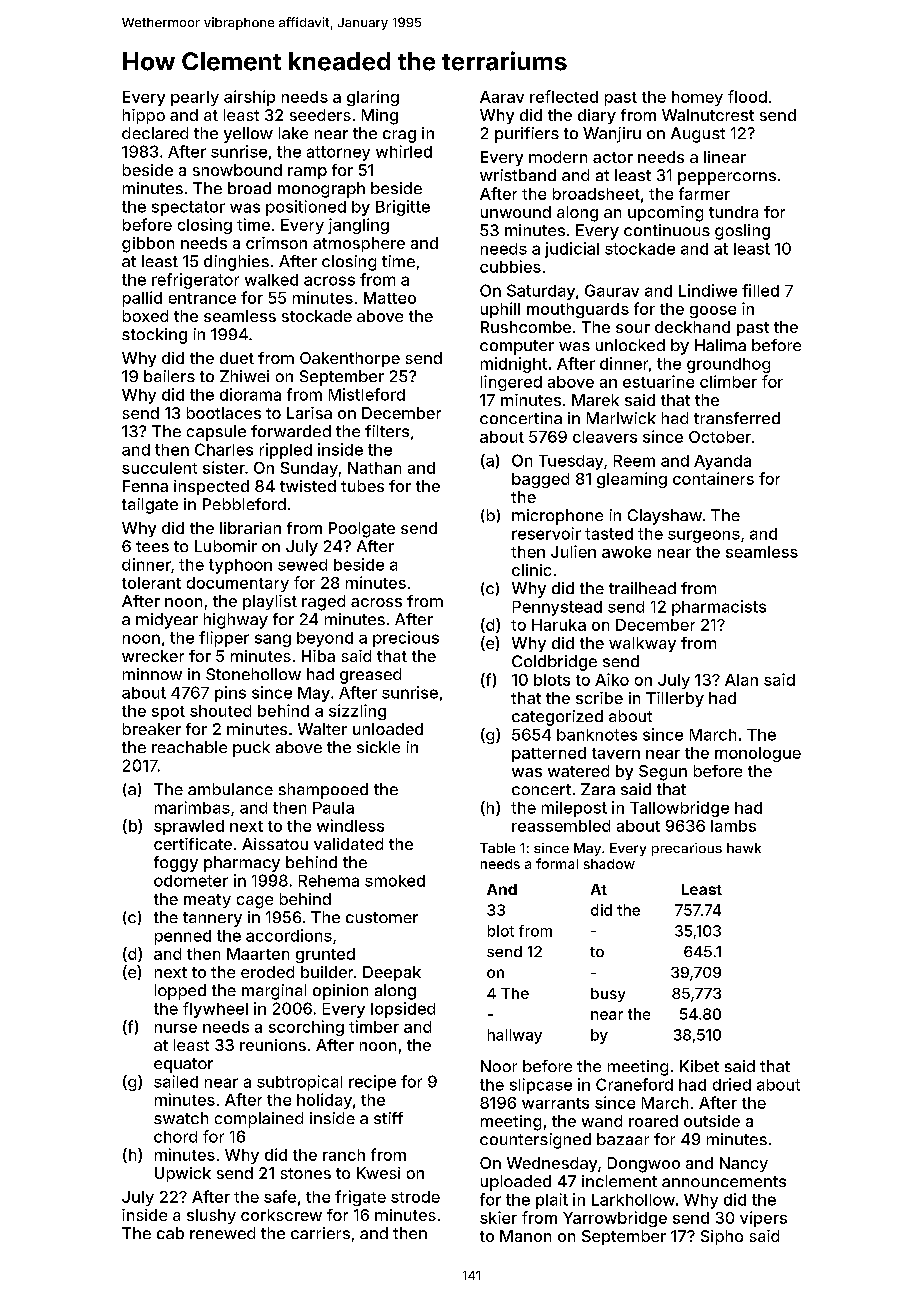 The width and height of the image is (924, 1308). I want to click on raged, so click(323, 603).
